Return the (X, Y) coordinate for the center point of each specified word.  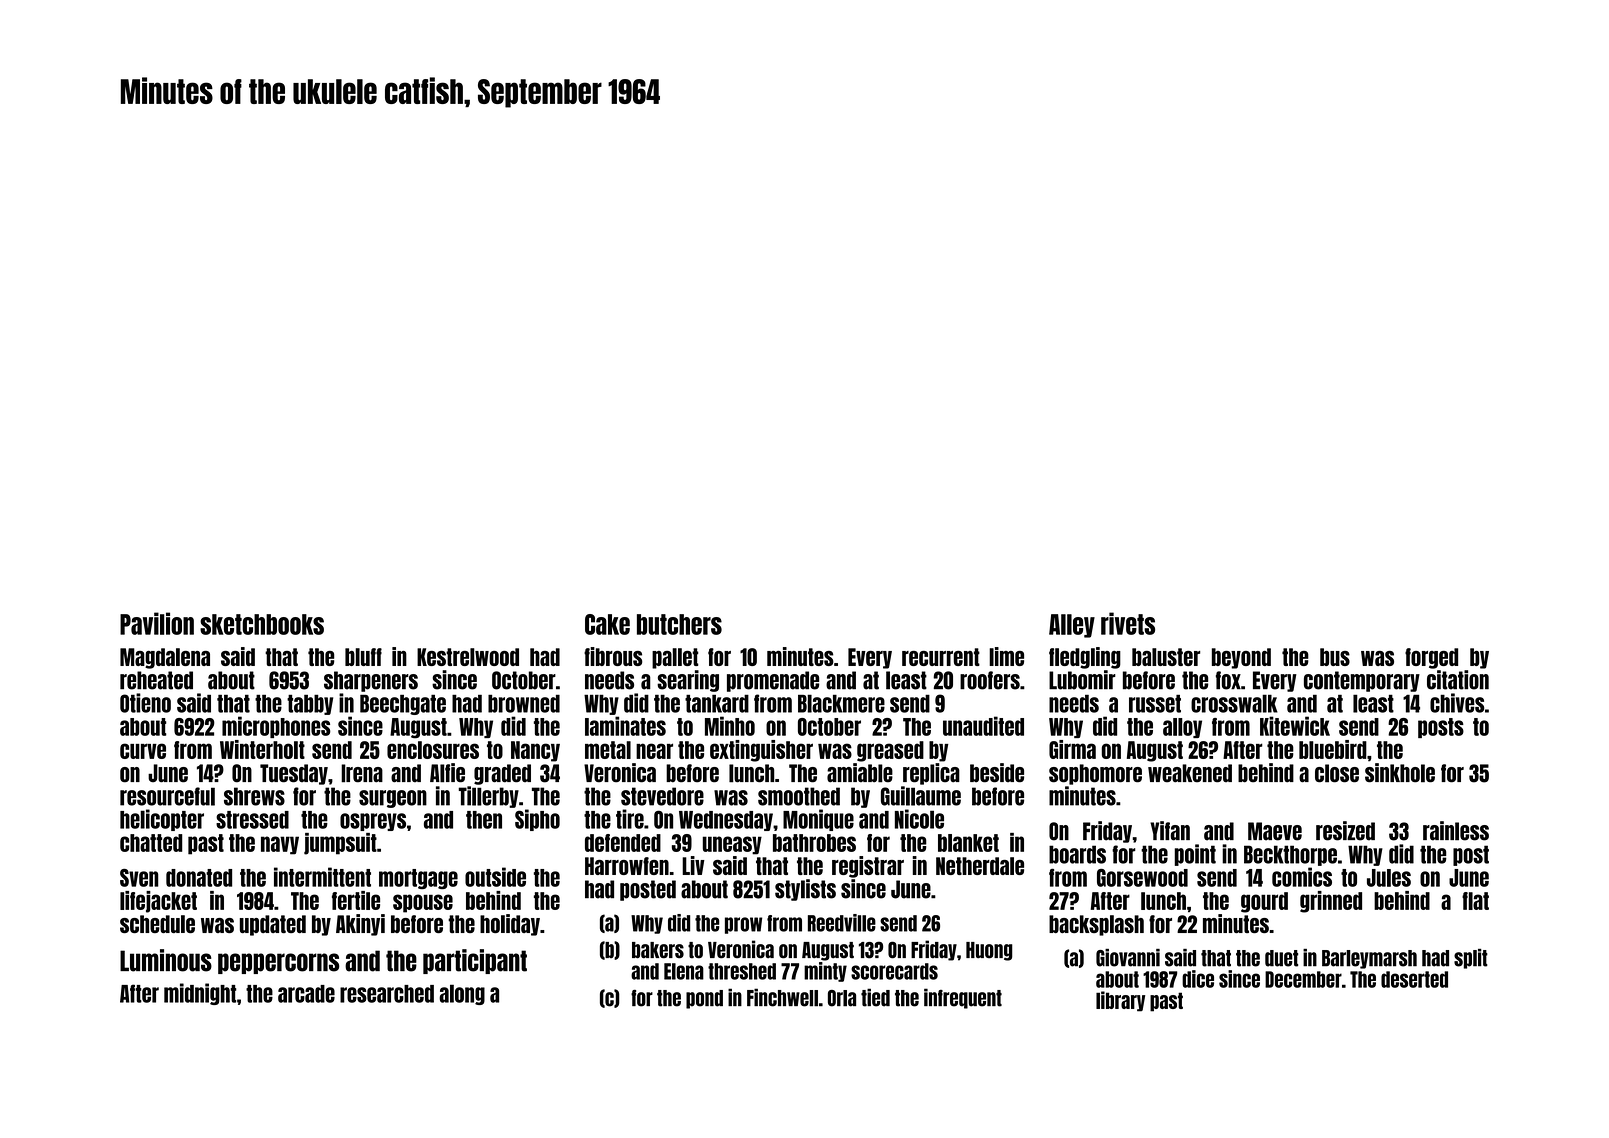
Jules (1389, 878)
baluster (1166, 657)
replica (931, 774)
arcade (306, 994)
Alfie (447, 773)
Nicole (919, 819)
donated (199, 878)
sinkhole (1400, 773)
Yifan (1170, 831)
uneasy (732, 845)
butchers (679, 624)
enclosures (433, 750)
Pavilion (157, 623)
